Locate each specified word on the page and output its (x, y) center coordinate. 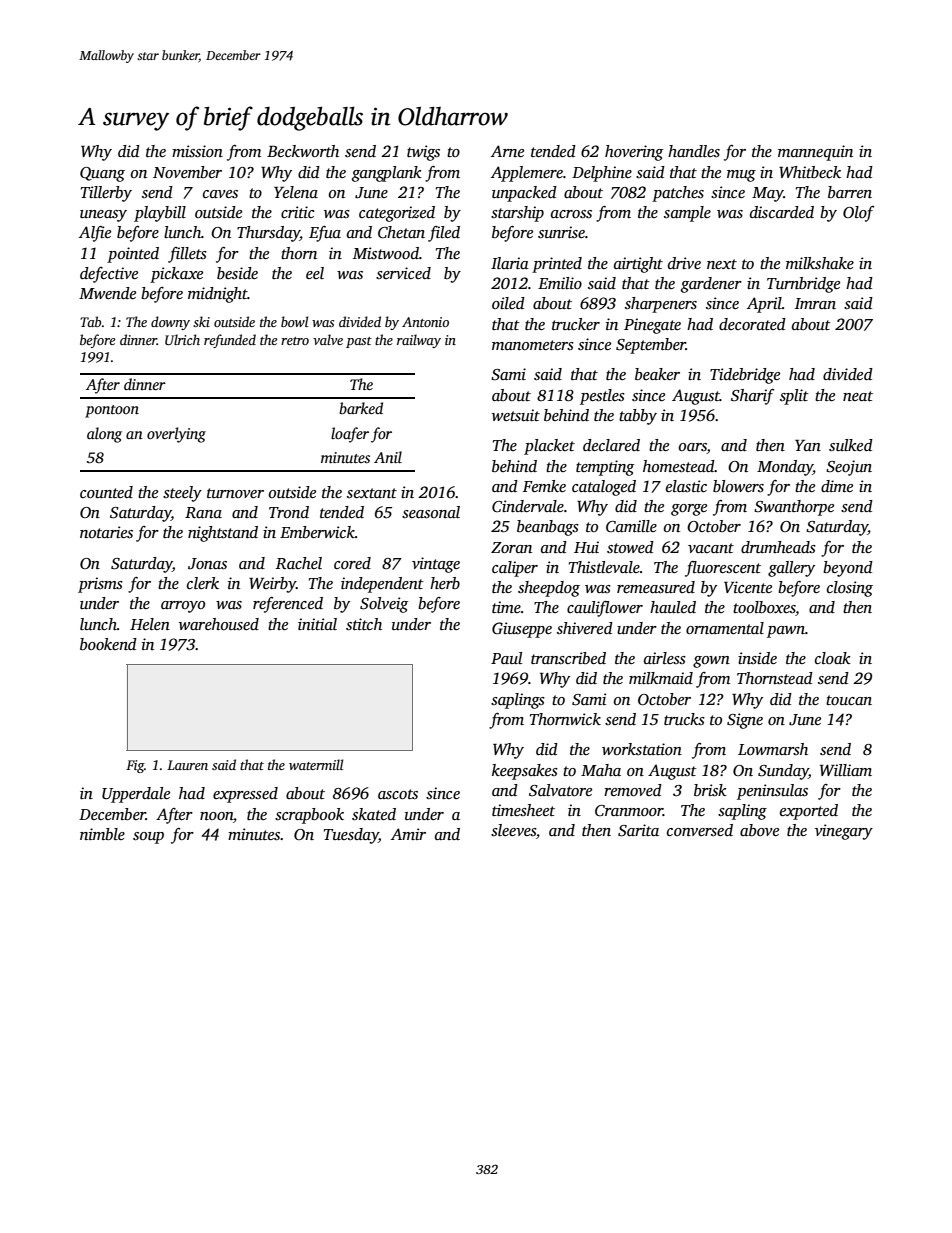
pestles (602, 397)
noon (216, 816)
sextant (372, 493)
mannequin (815, 153)
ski (201, 321)
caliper (515, 569)
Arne (507, 151)
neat (858, 396)
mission (197, 151)
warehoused (219, 624)
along (104, 435)
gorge (689, 510)
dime (837, 486)
